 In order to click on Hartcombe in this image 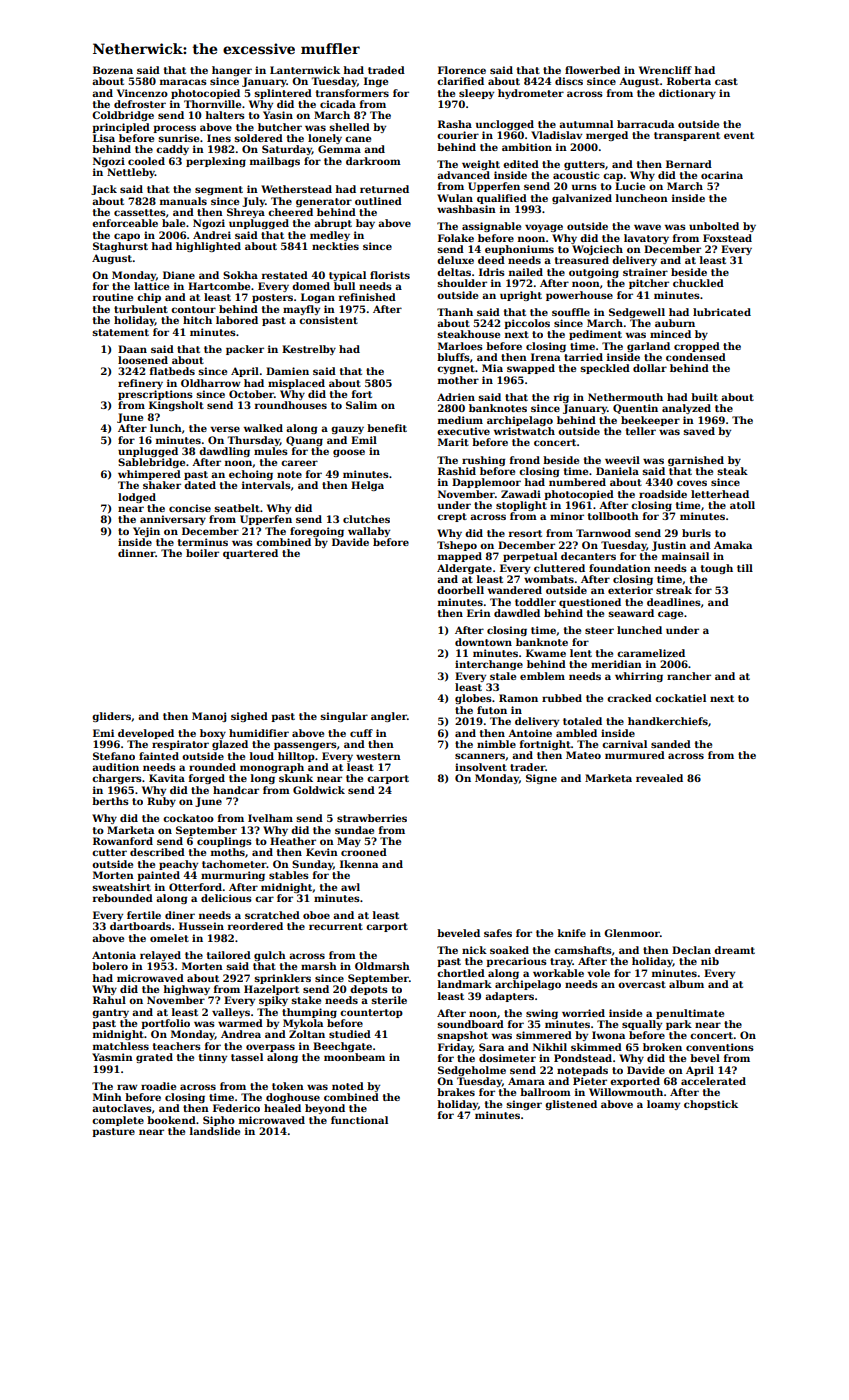, I will do `click(219, 286)`.
